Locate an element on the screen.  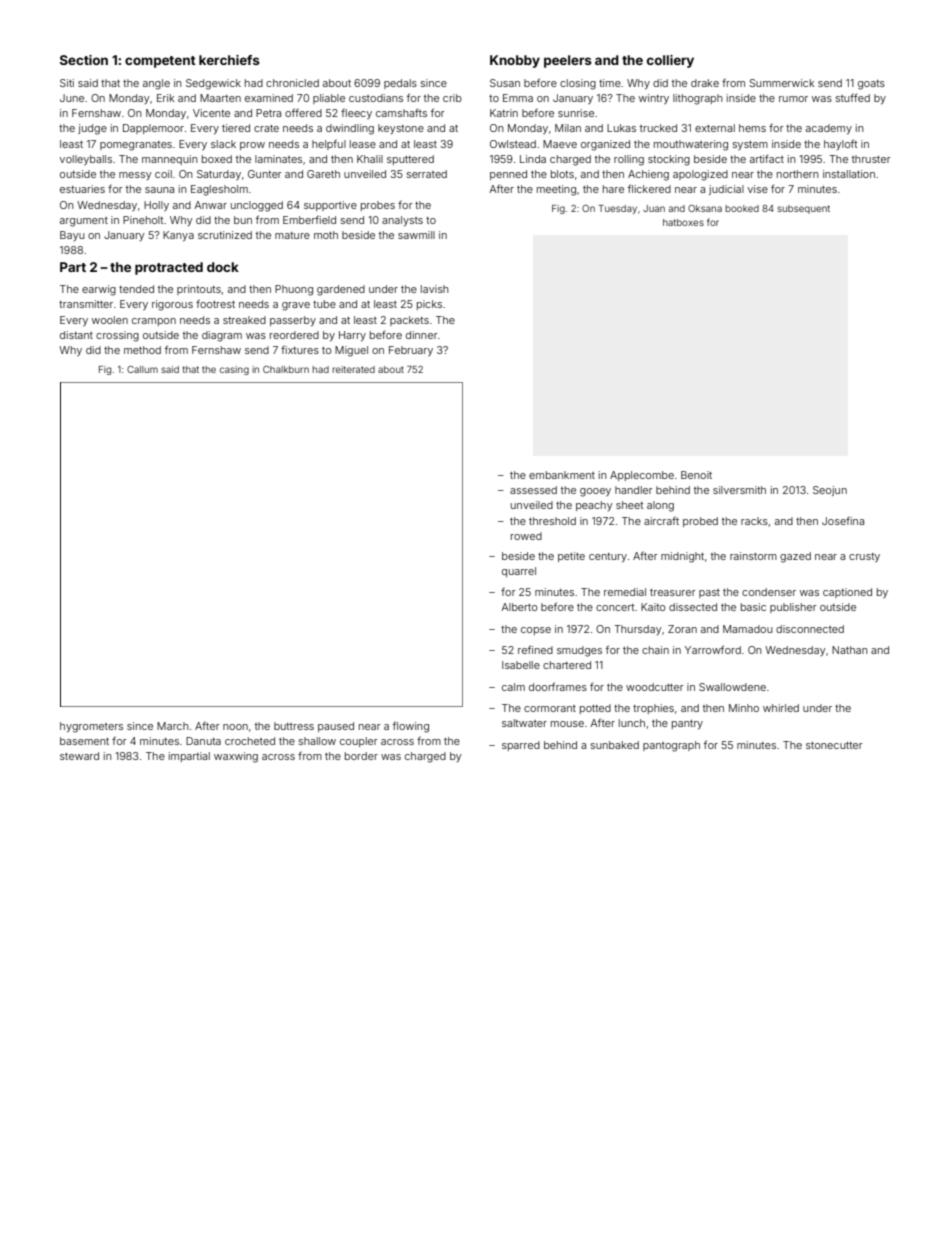
Owlstead is located at coordinates (513, 144).
